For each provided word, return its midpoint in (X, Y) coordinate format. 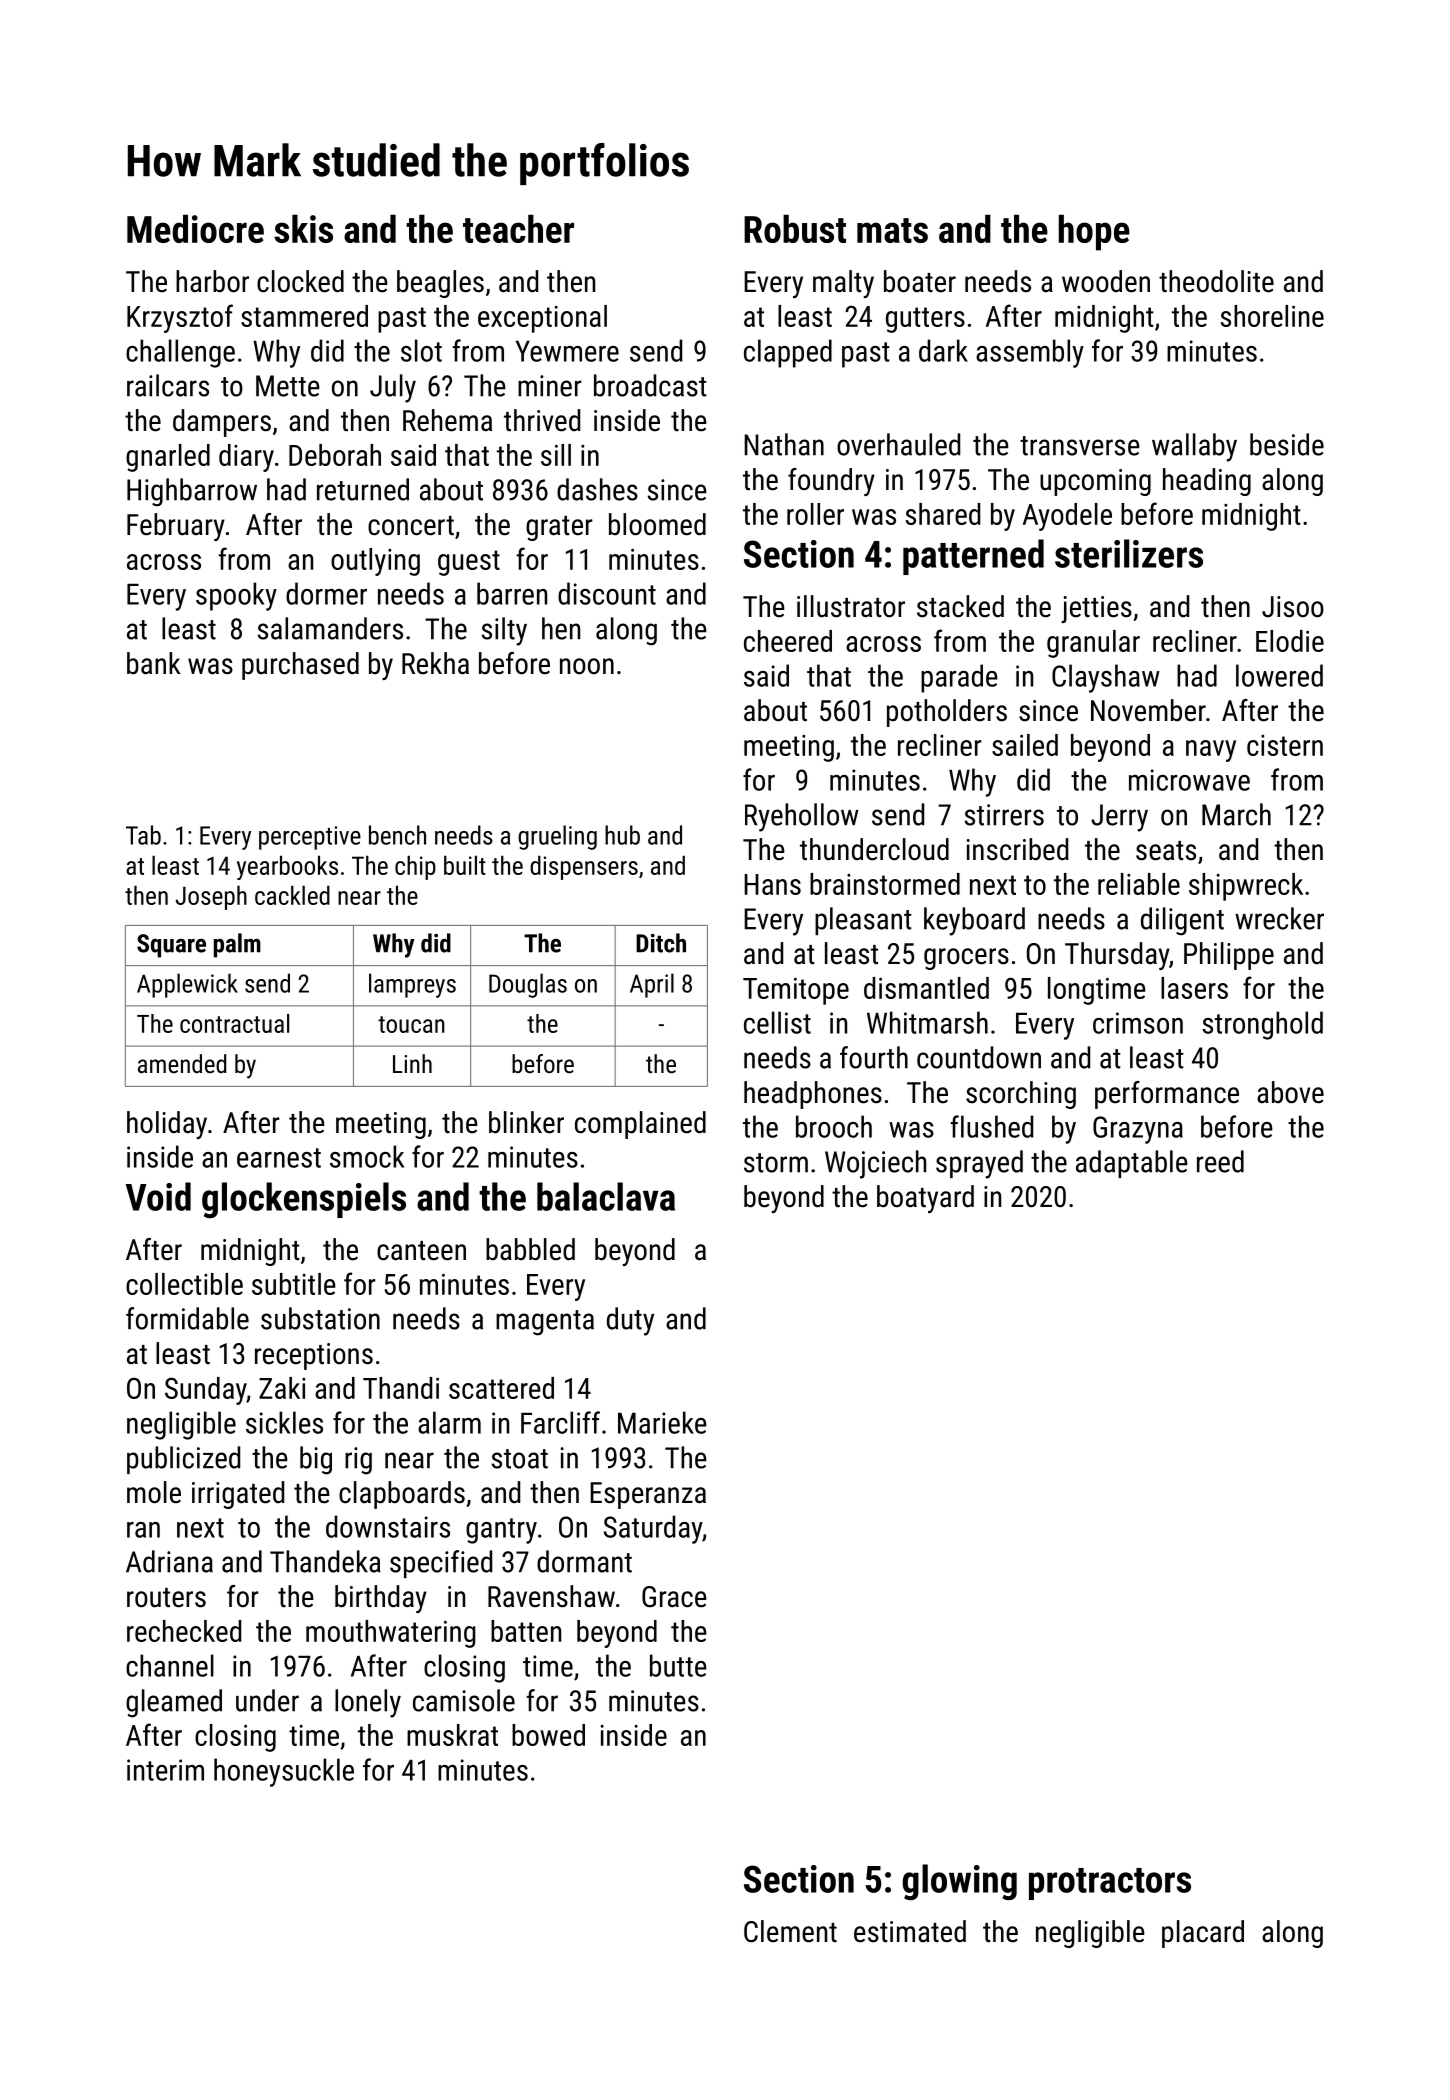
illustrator (851, 606)
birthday (381, 1599)
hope (1094, 232)
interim (165, 1770)
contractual (234, 1023)
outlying (375, 562)
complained (640, 1125)
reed (1220, 1161)
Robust (795, 228)
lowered (1279, 675)
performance (1167, 1095)
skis (303, 228)
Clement (790, 1931)
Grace (674, 1597)
